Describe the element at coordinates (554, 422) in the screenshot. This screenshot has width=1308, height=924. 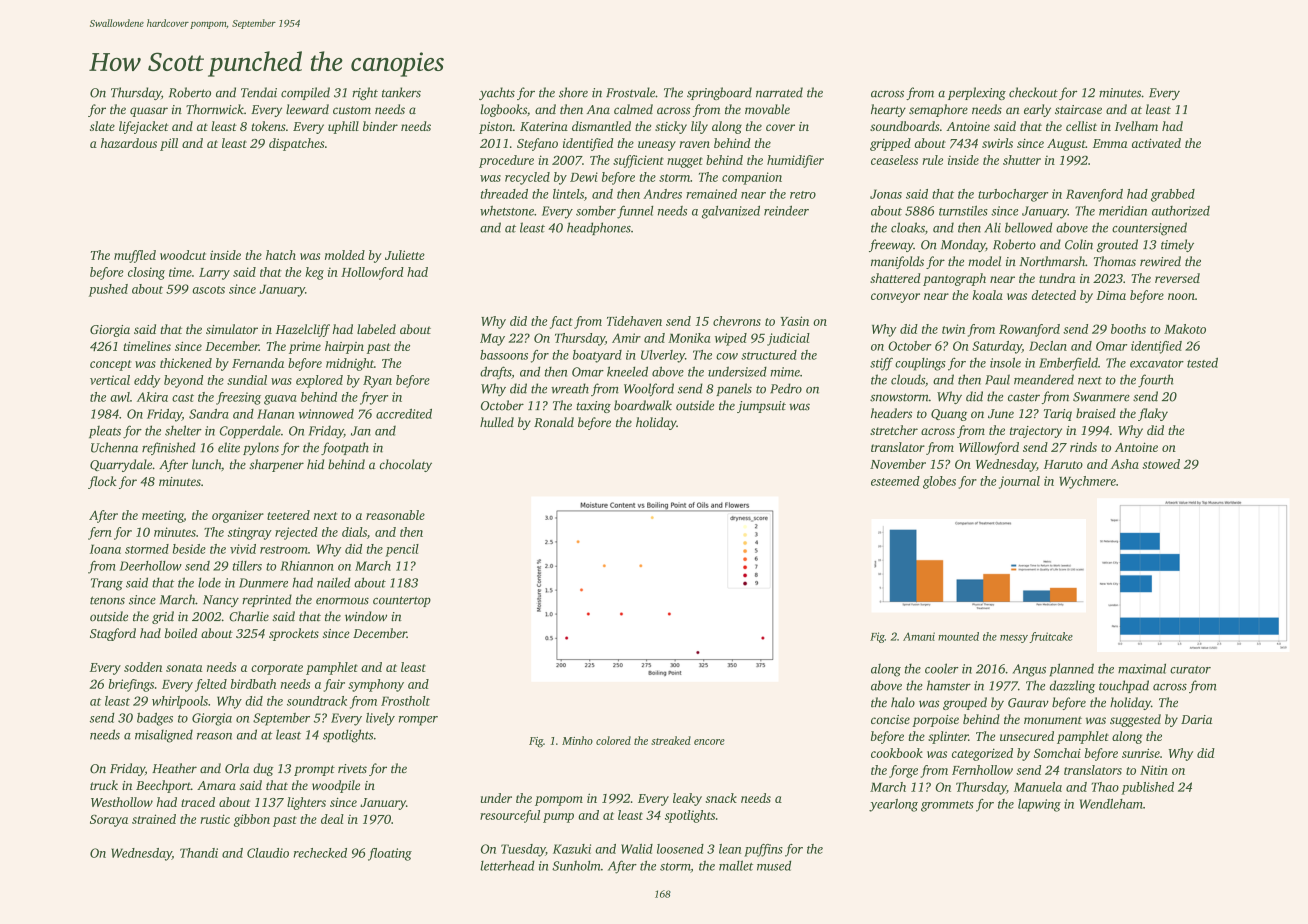
I see `Ronald` at that location.
